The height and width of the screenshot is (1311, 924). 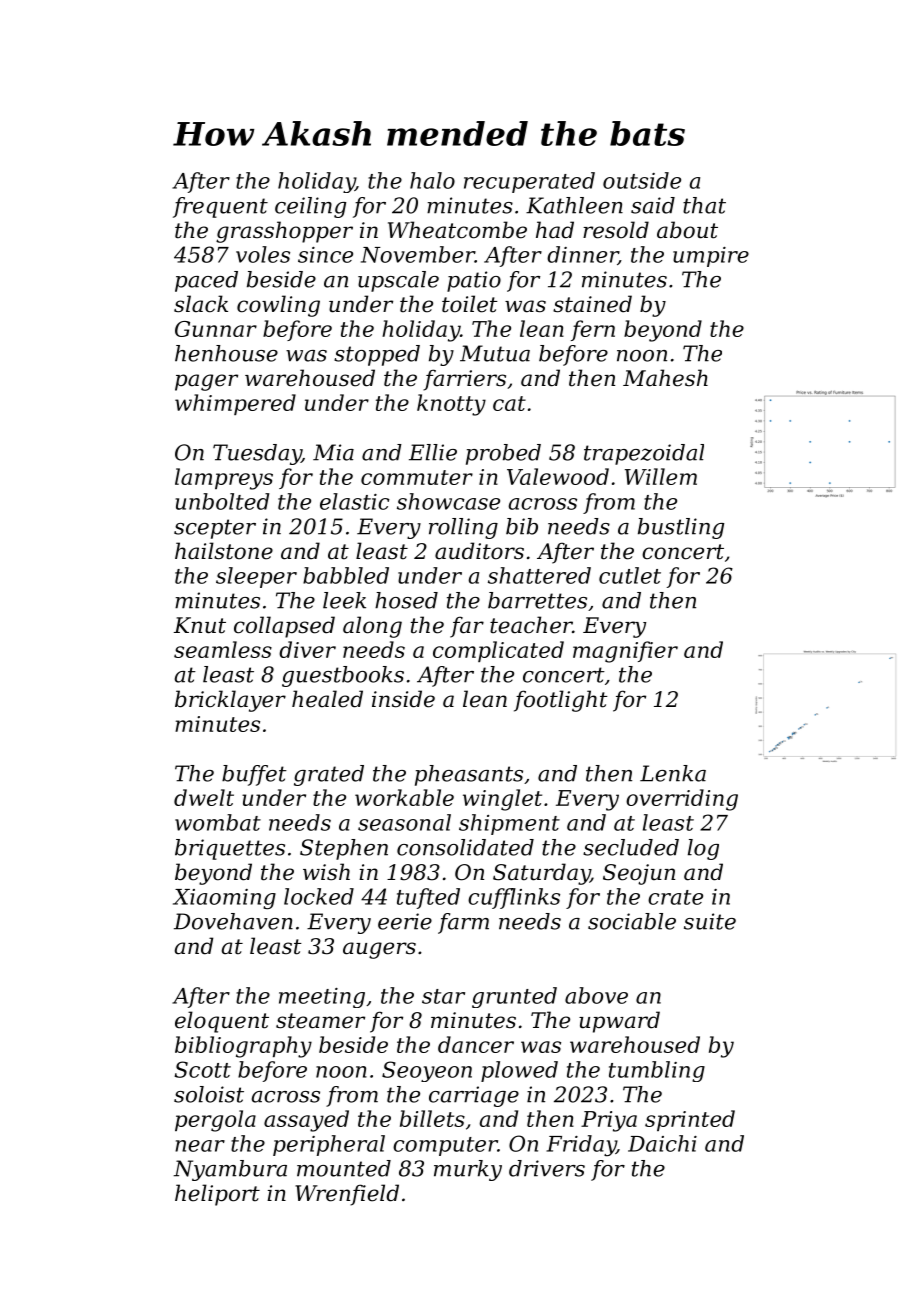 I want to click on soloist, so click(x=209, y=1094).
